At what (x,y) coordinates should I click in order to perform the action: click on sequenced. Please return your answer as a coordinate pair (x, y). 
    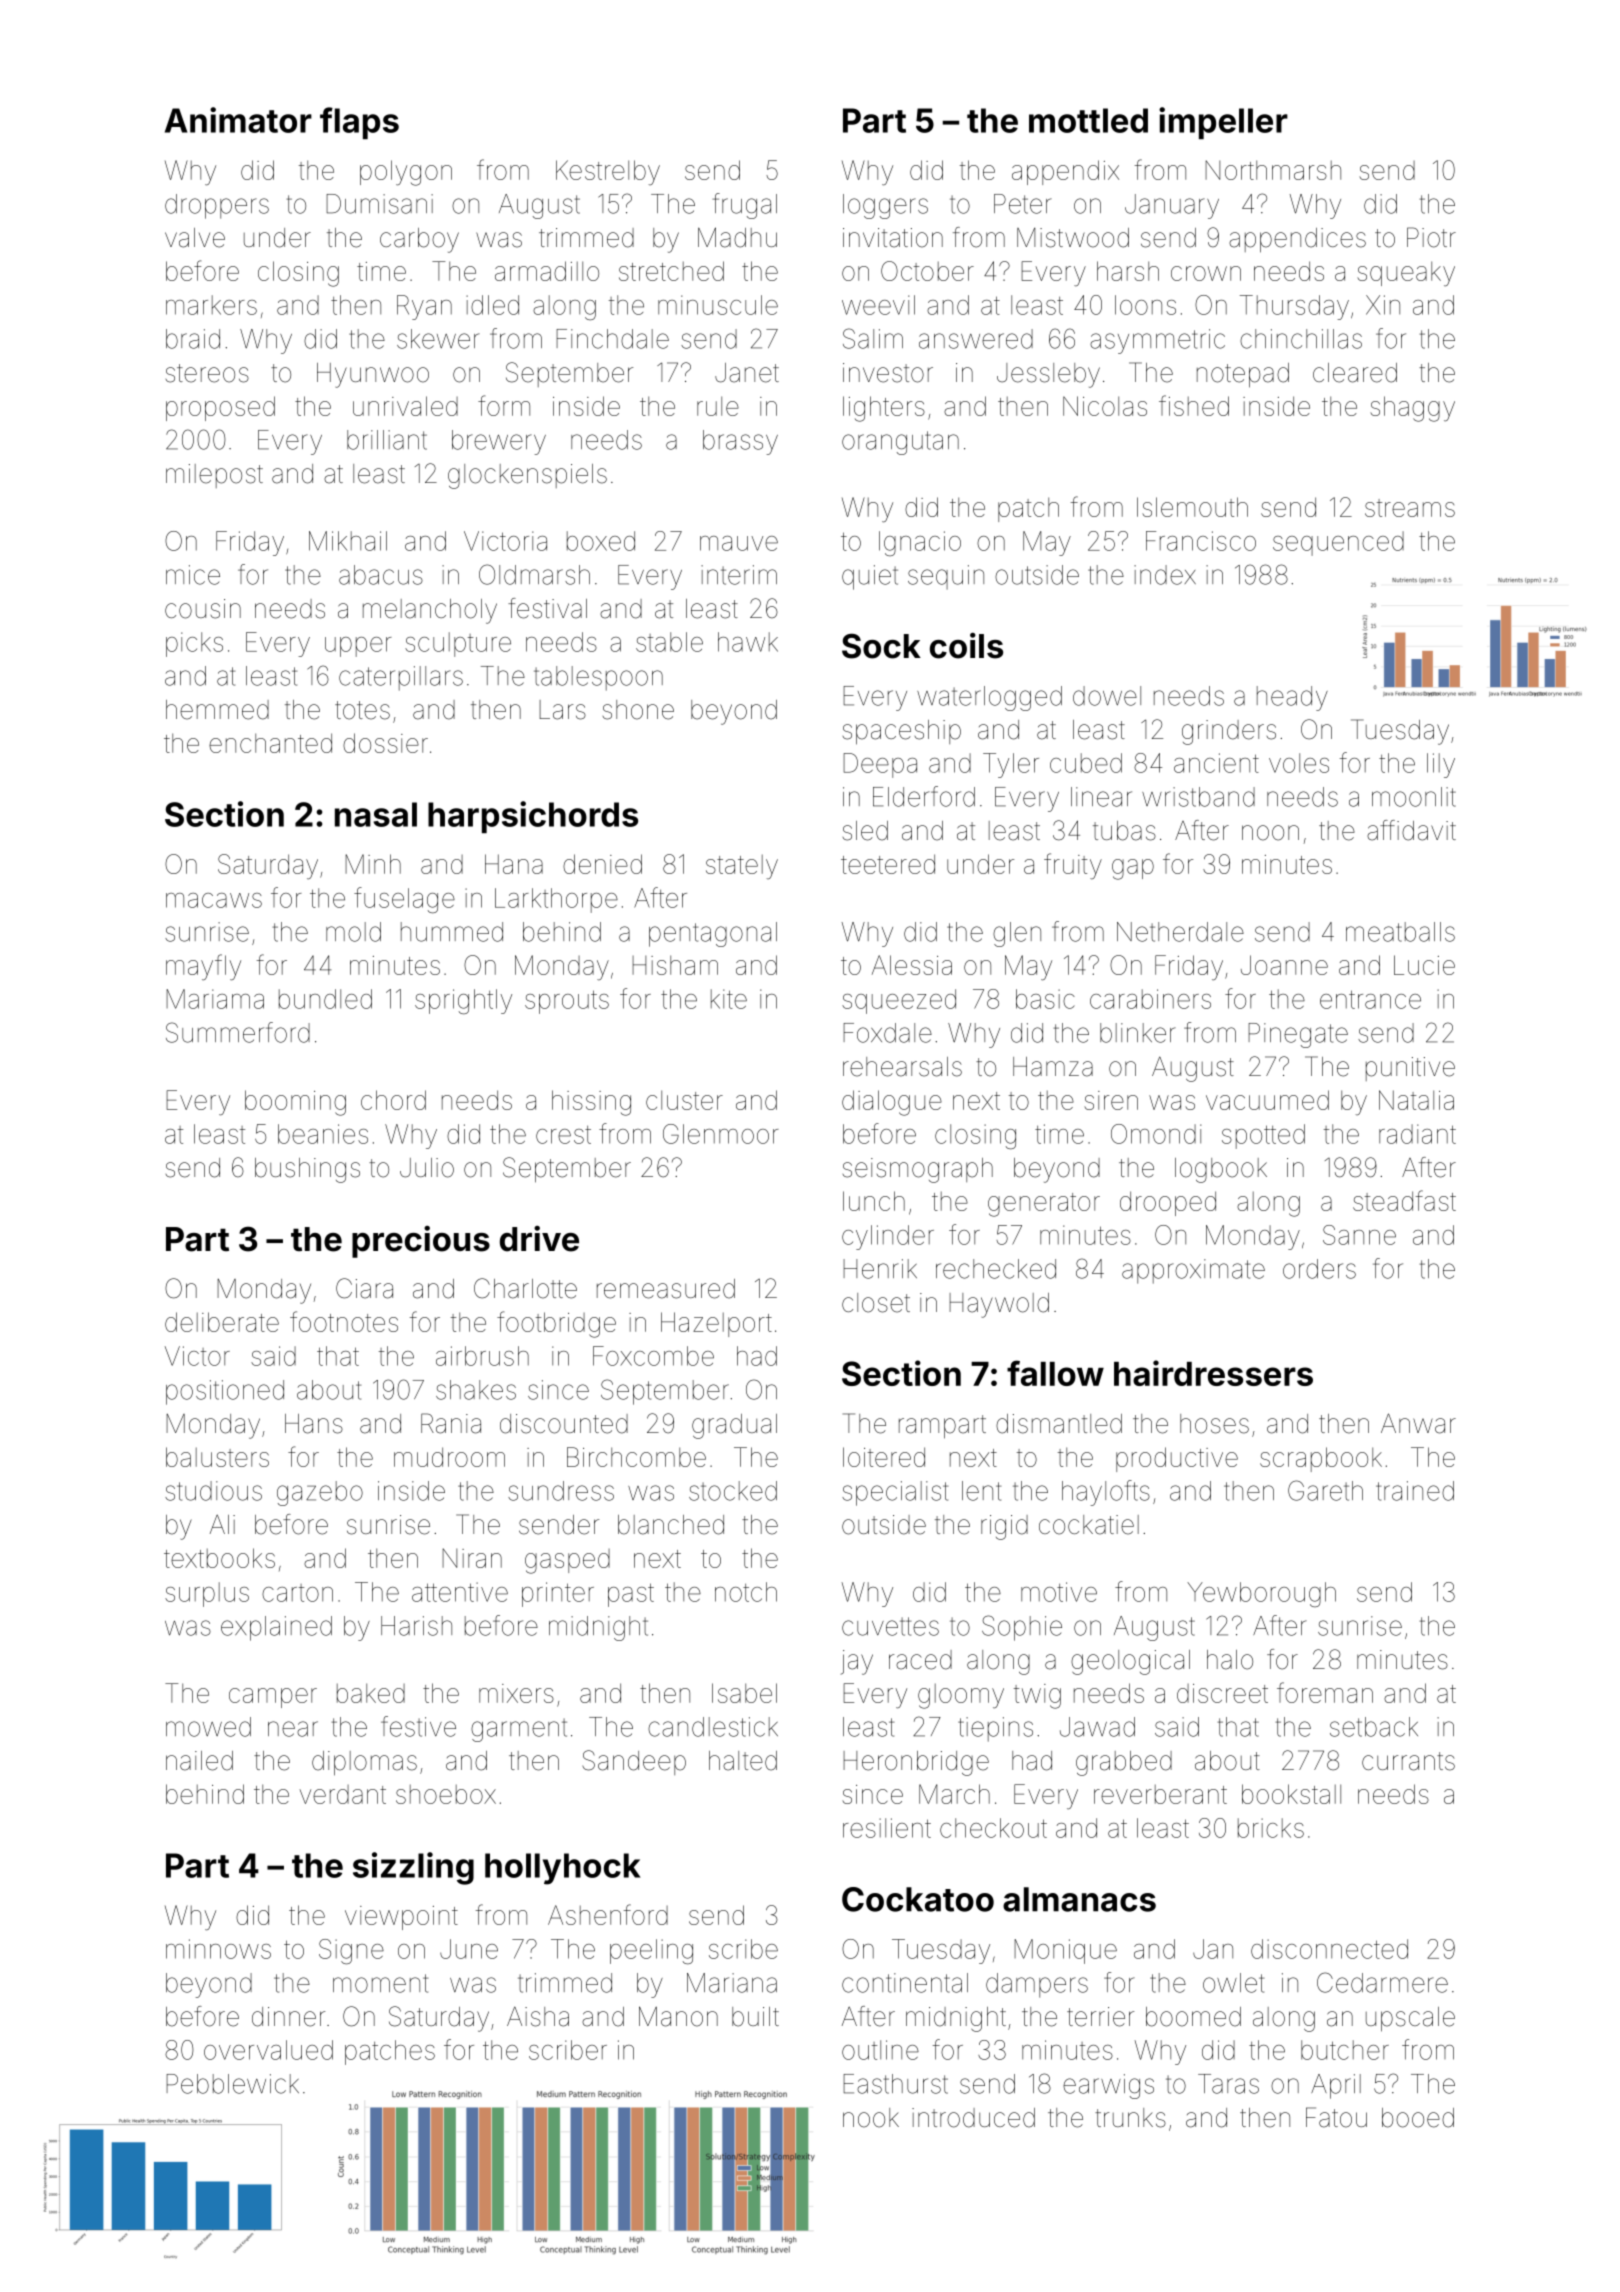
    Looking at the image, I should click on (1338, 543).
